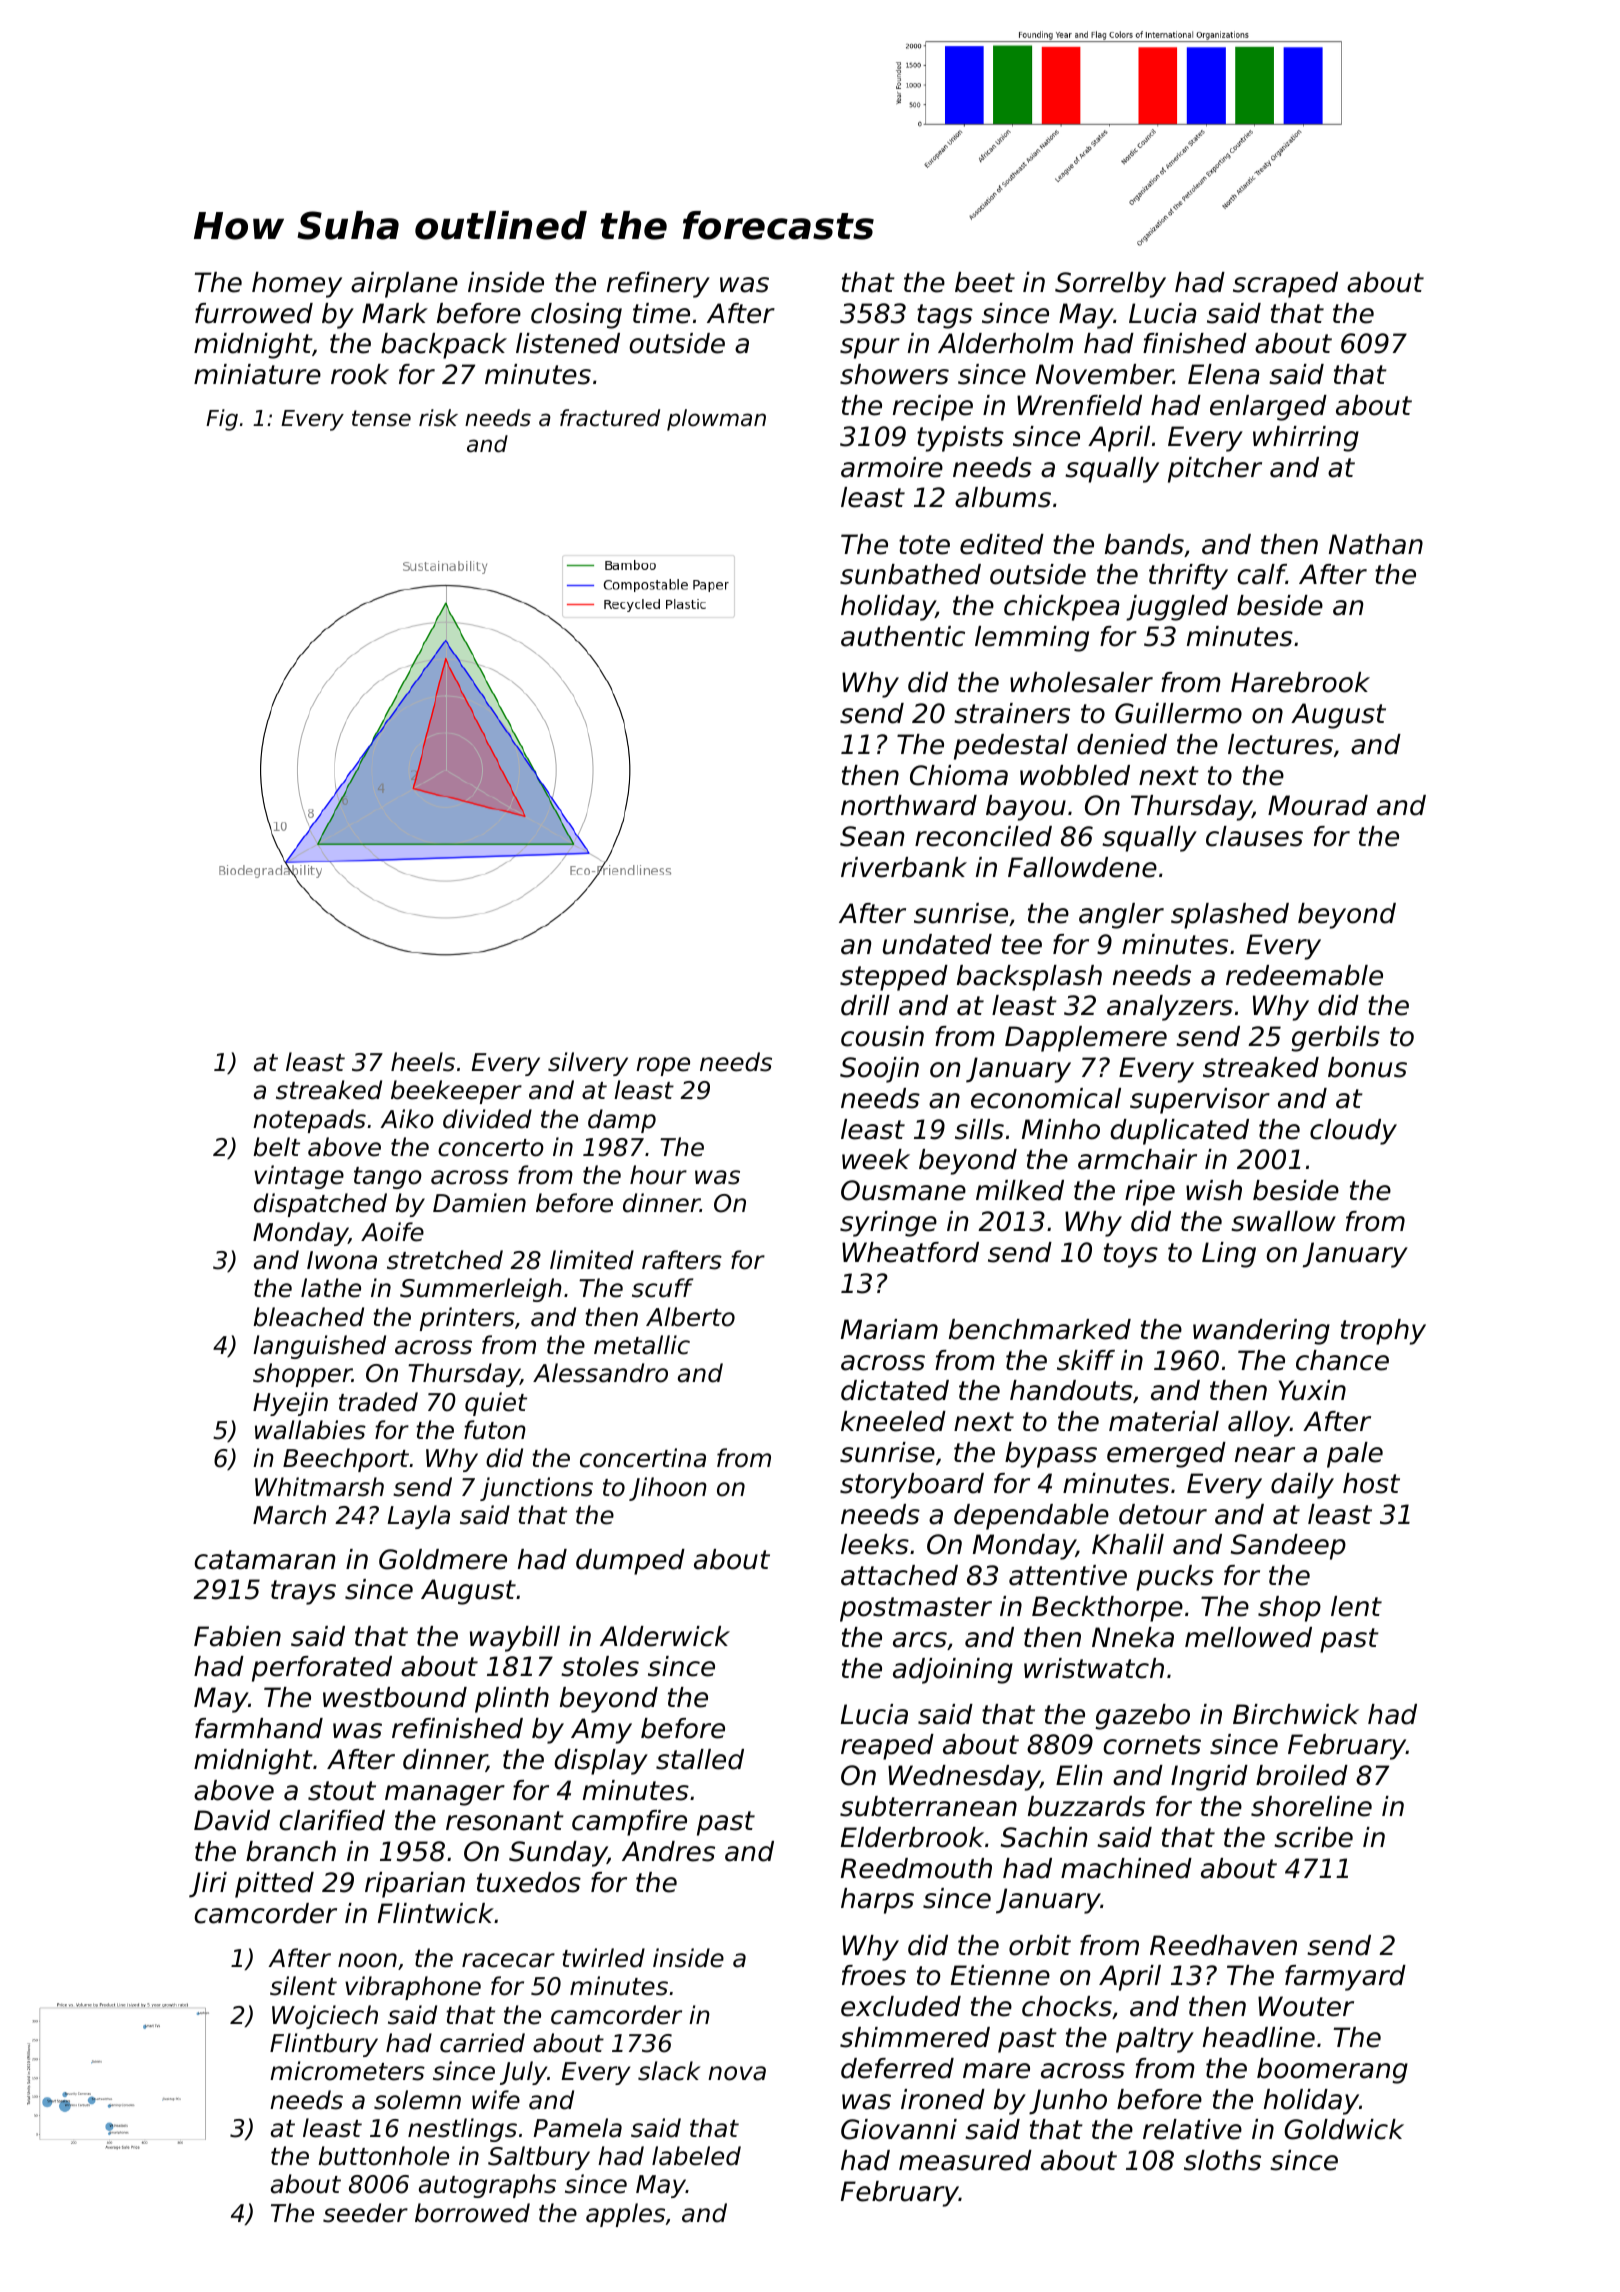 The height and width of the page is (2292, 1620). I want to click on concertina, so click(643, 1458).
